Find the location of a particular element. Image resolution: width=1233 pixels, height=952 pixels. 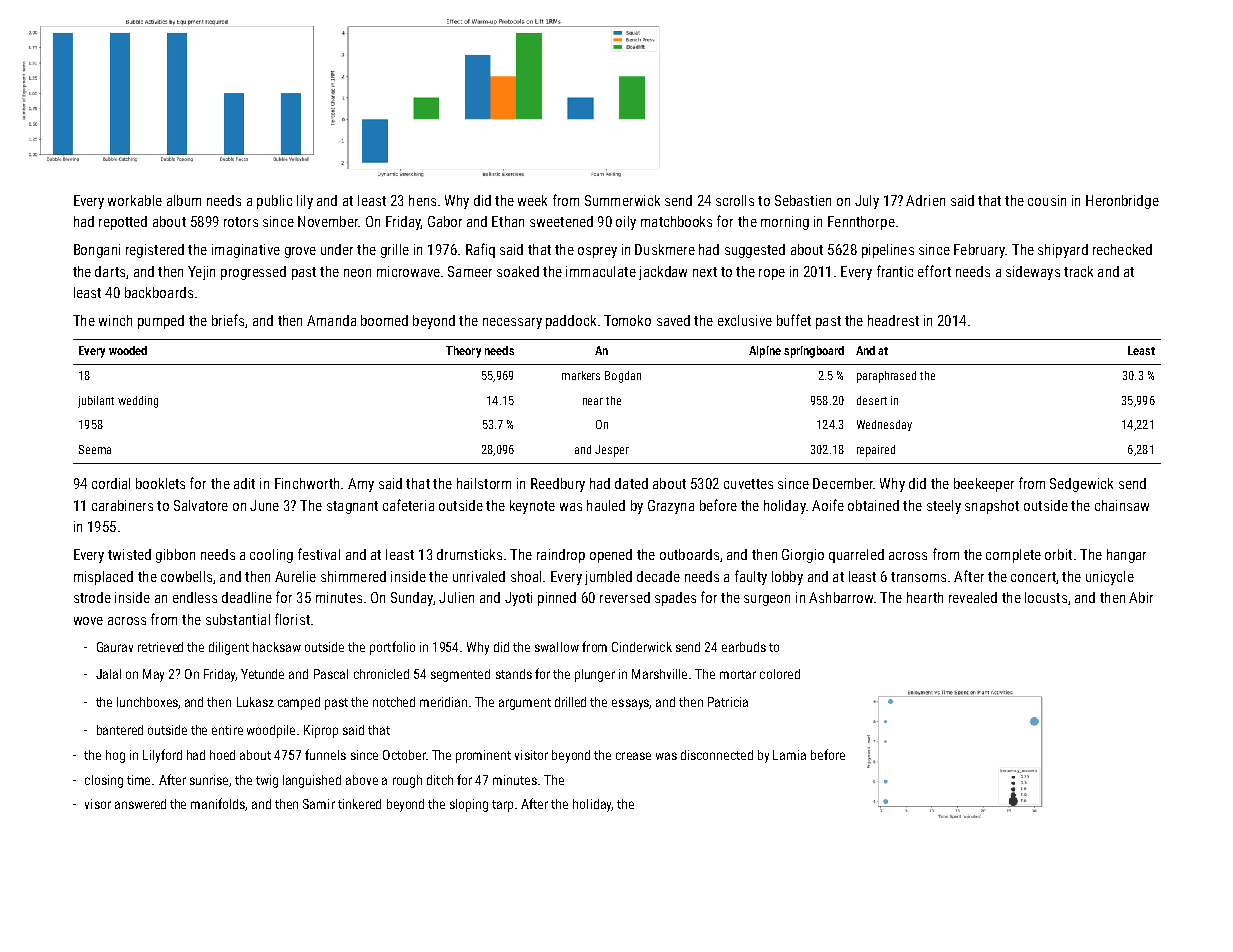

hog is located at coordinates (115, 756).
